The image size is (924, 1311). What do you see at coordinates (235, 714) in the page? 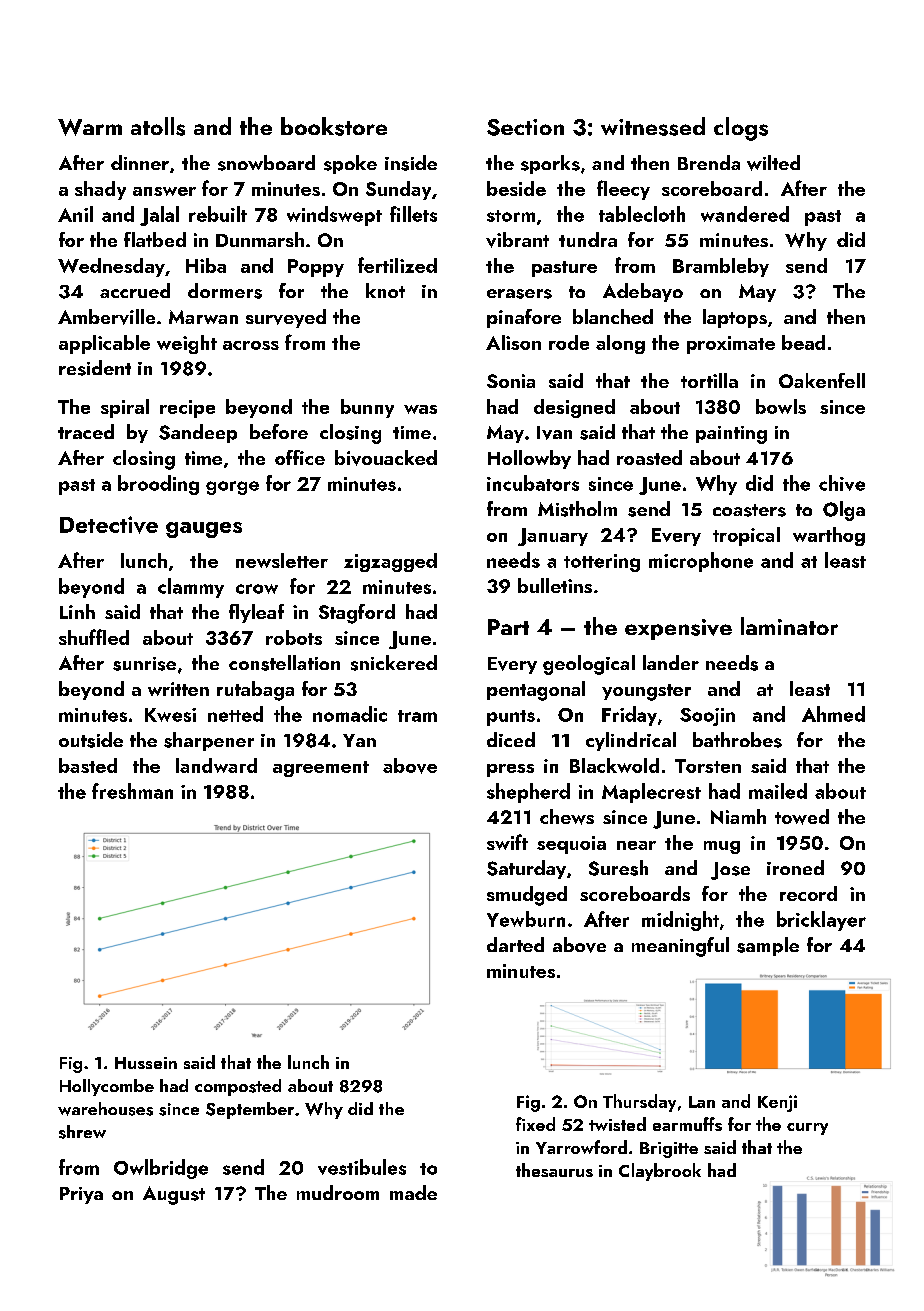
I see `netted` at bounding box center [235, 714].
